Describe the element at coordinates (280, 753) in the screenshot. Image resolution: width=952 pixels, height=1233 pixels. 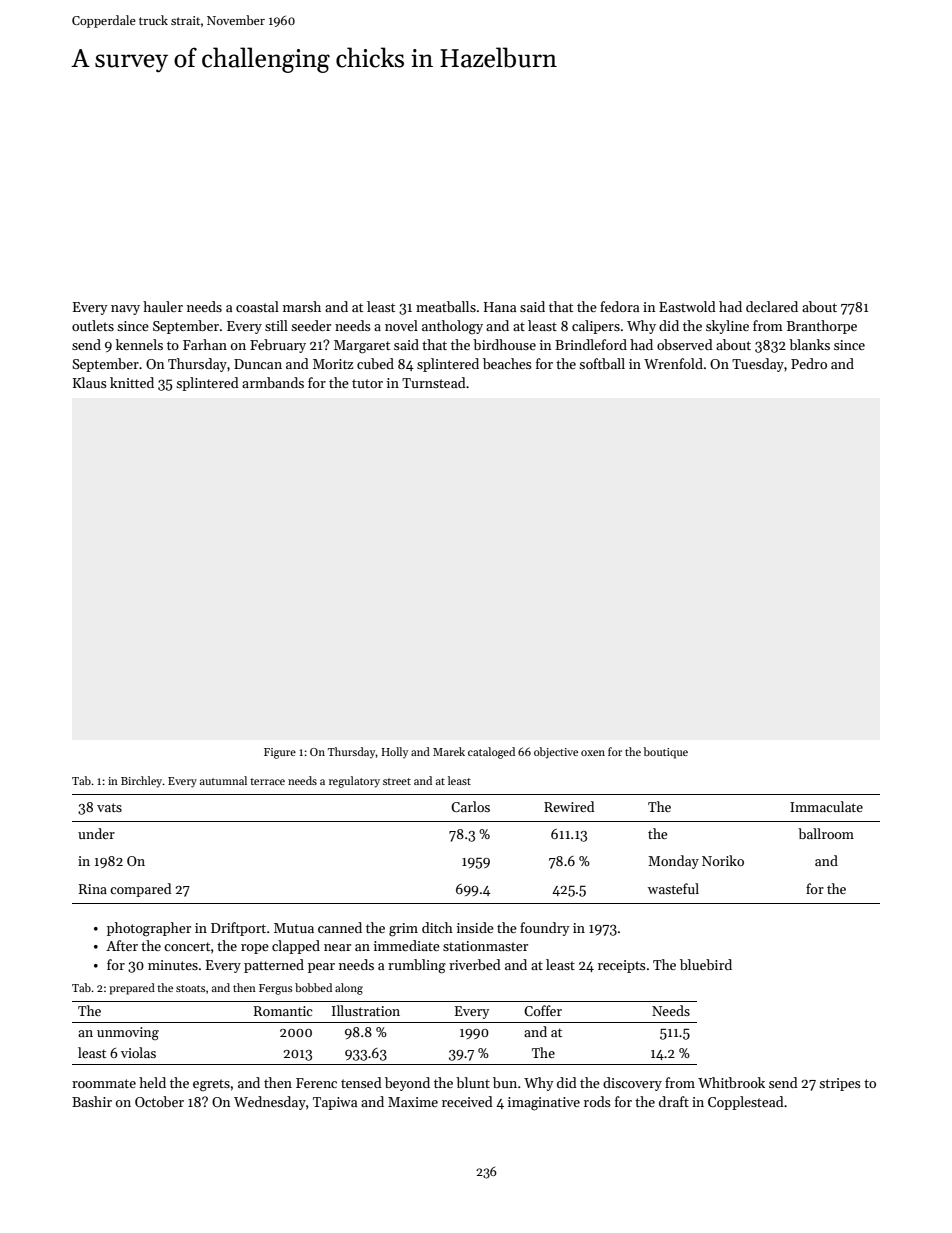
I see `Figure` at that location.
